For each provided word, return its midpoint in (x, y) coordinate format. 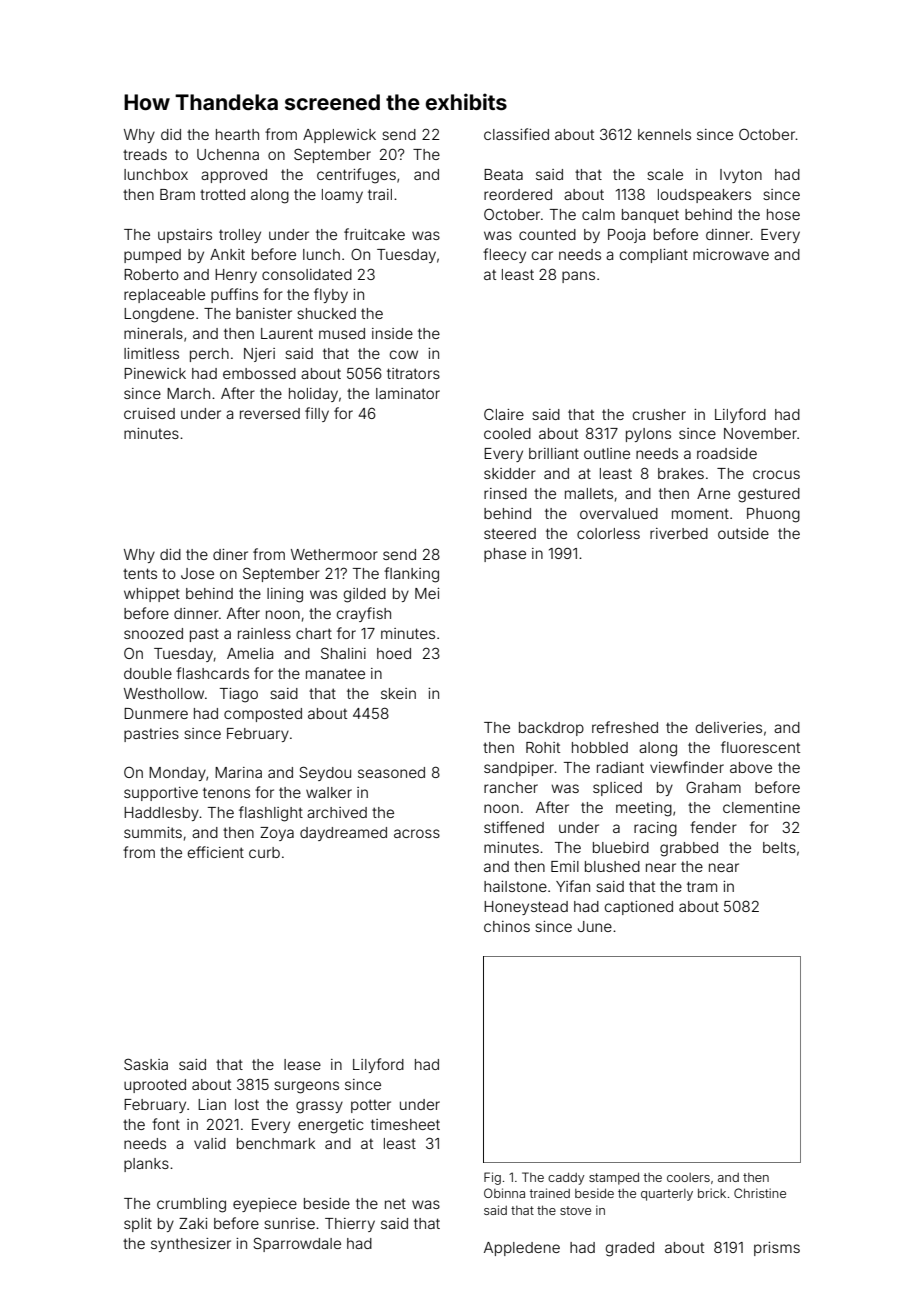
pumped (152, 256)
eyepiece (265, 1205)
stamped (614, 1178)
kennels (664, 134)
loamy (342, 196)
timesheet (405, 1124)
